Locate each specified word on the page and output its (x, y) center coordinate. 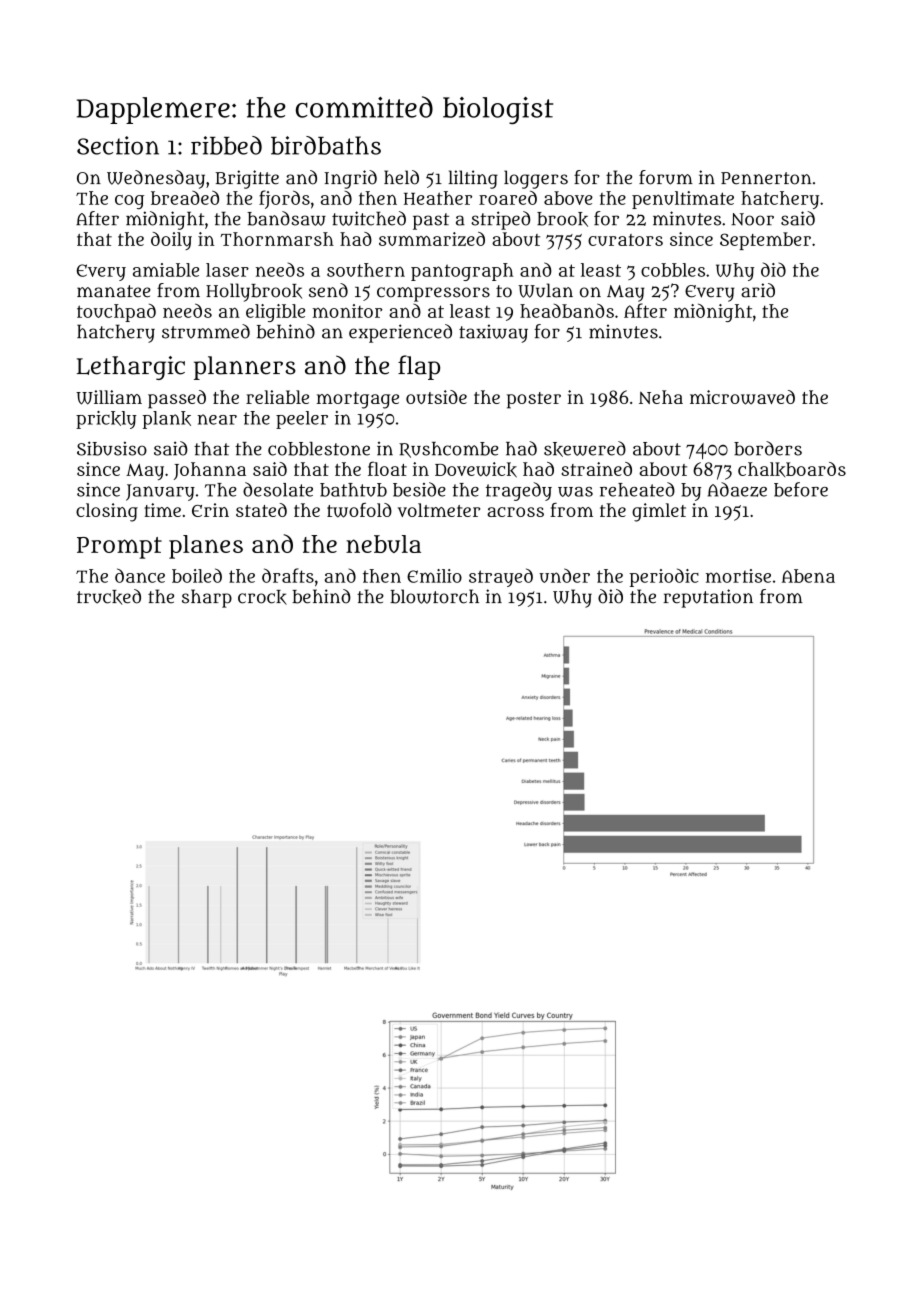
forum (666, 177)
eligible (275, 313)
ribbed (226, 145)
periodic (664, 577)
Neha (661, 397)
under (564, 575)
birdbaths (326, 145)
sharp (207, 598)
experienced (400, 333)
